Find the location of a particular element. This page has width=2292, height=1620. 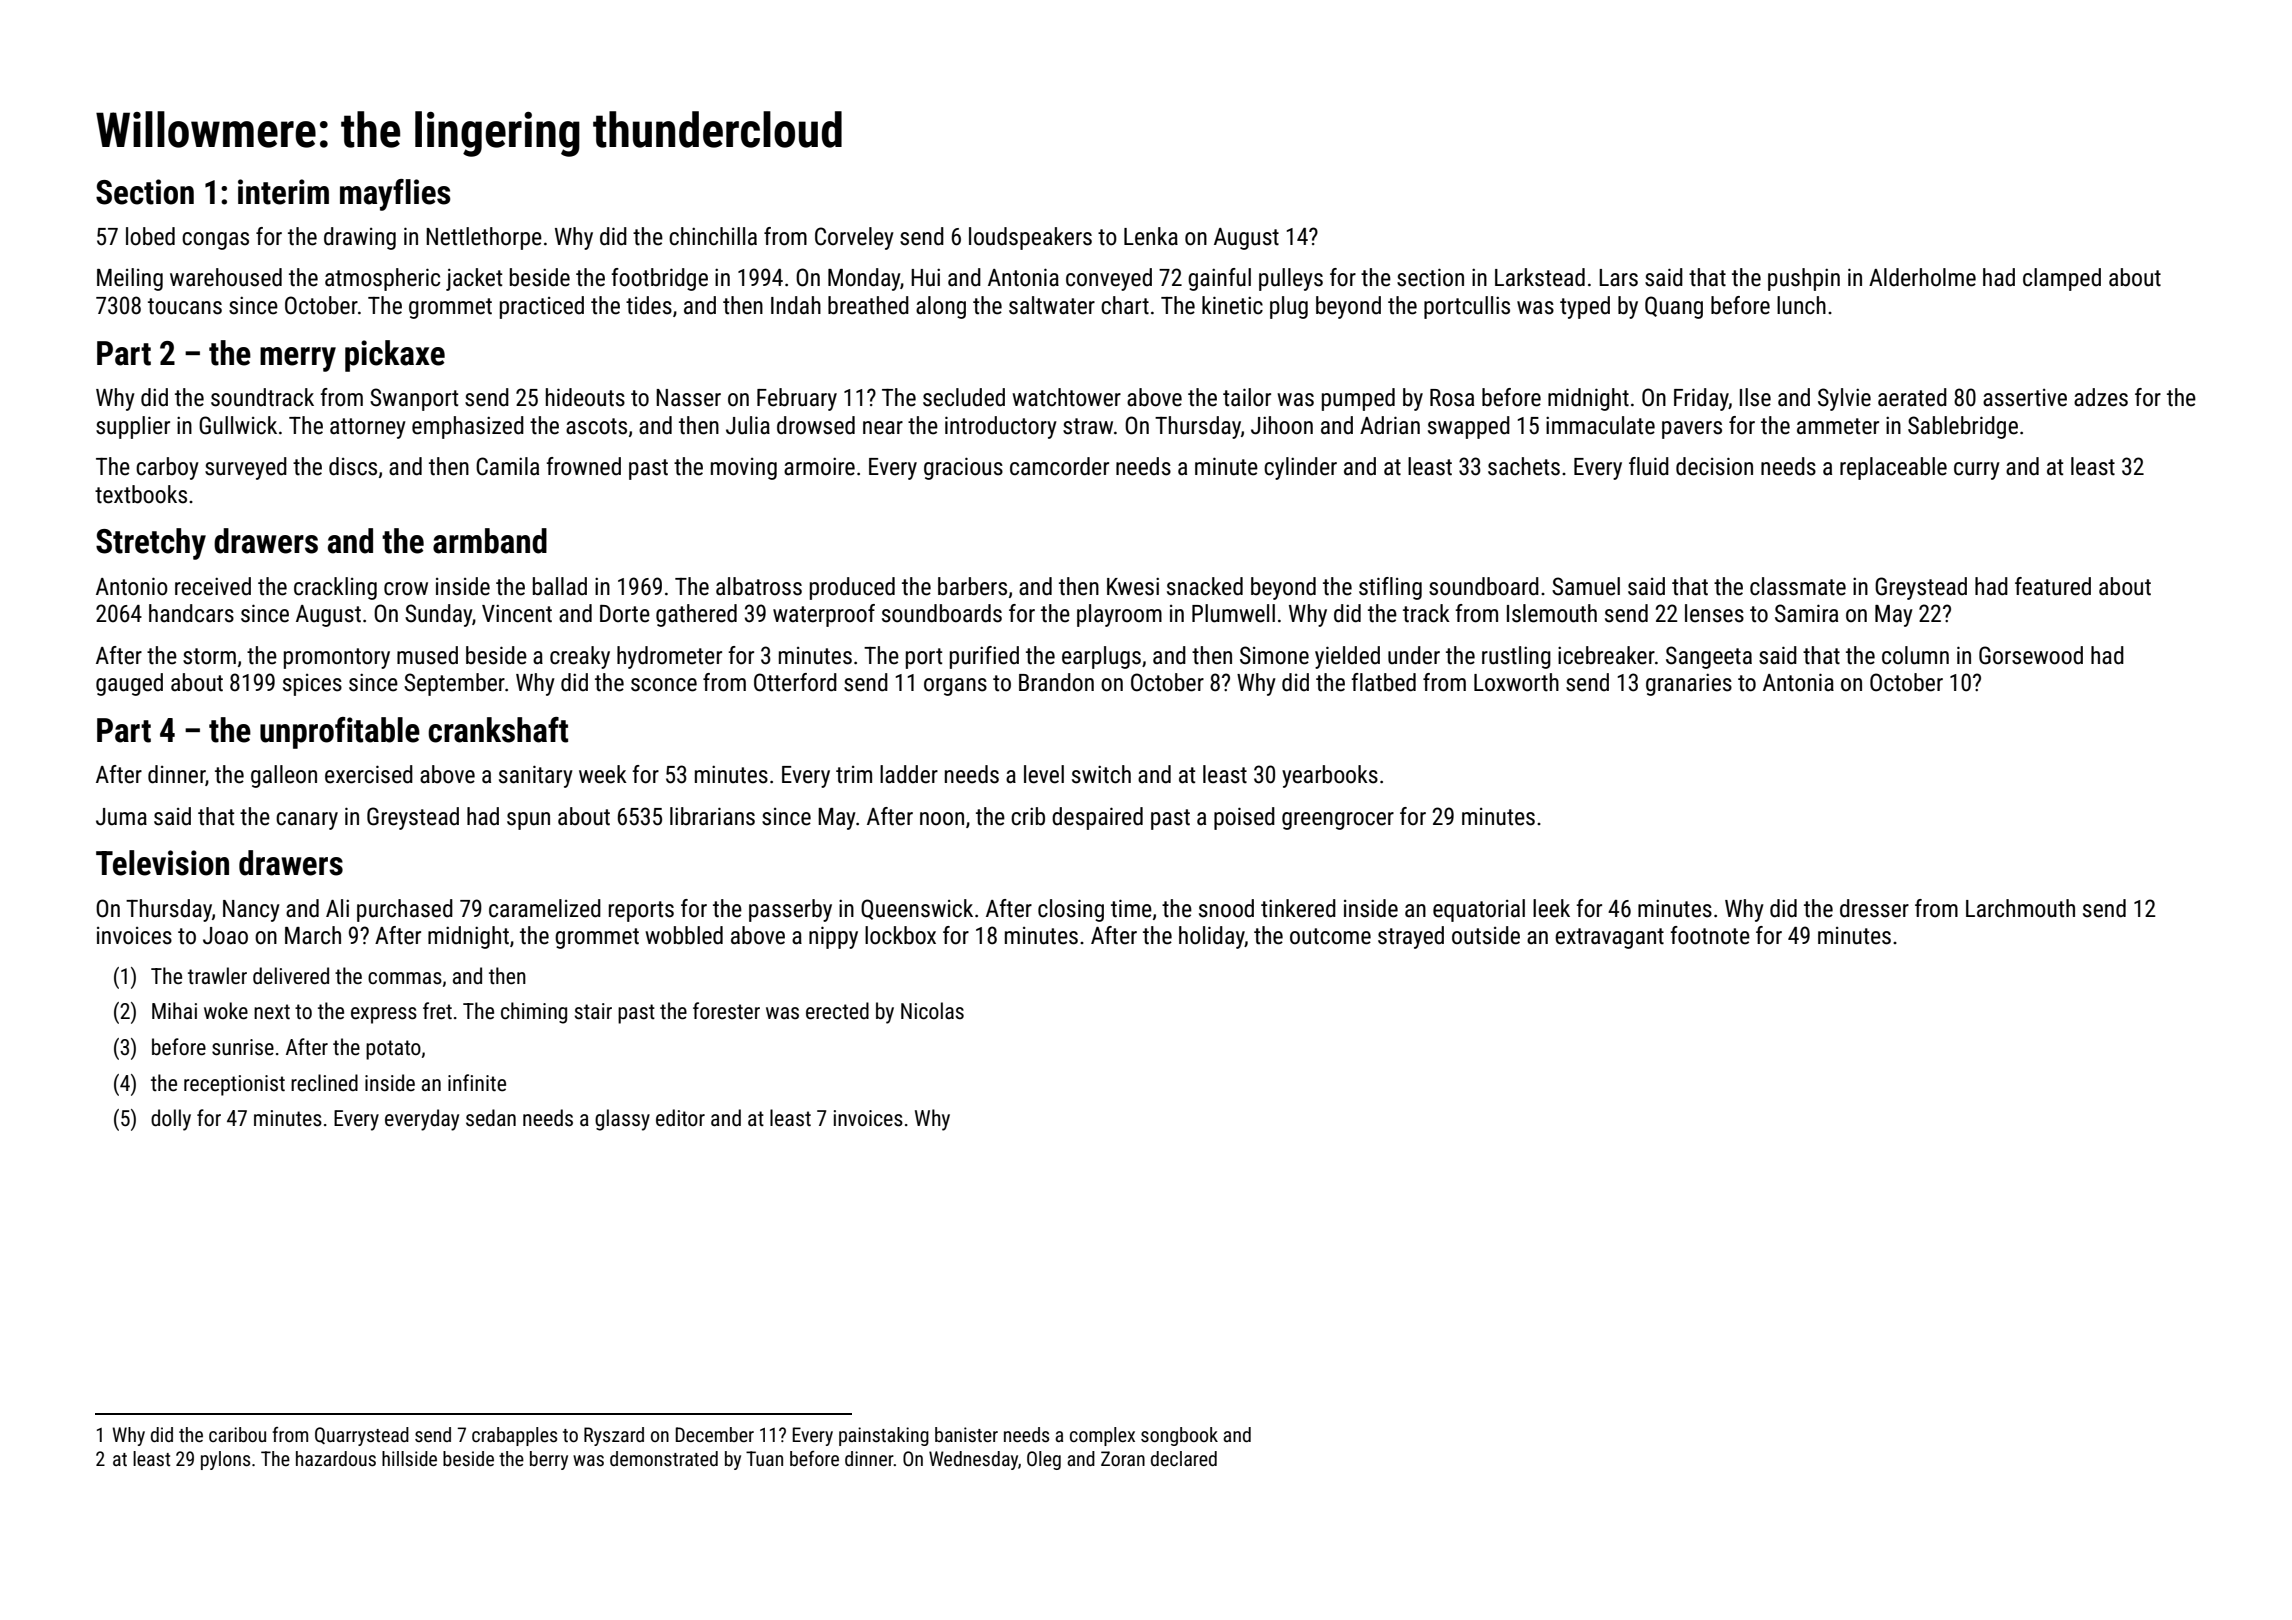

declared is located at coordinates (1184, 1458).
